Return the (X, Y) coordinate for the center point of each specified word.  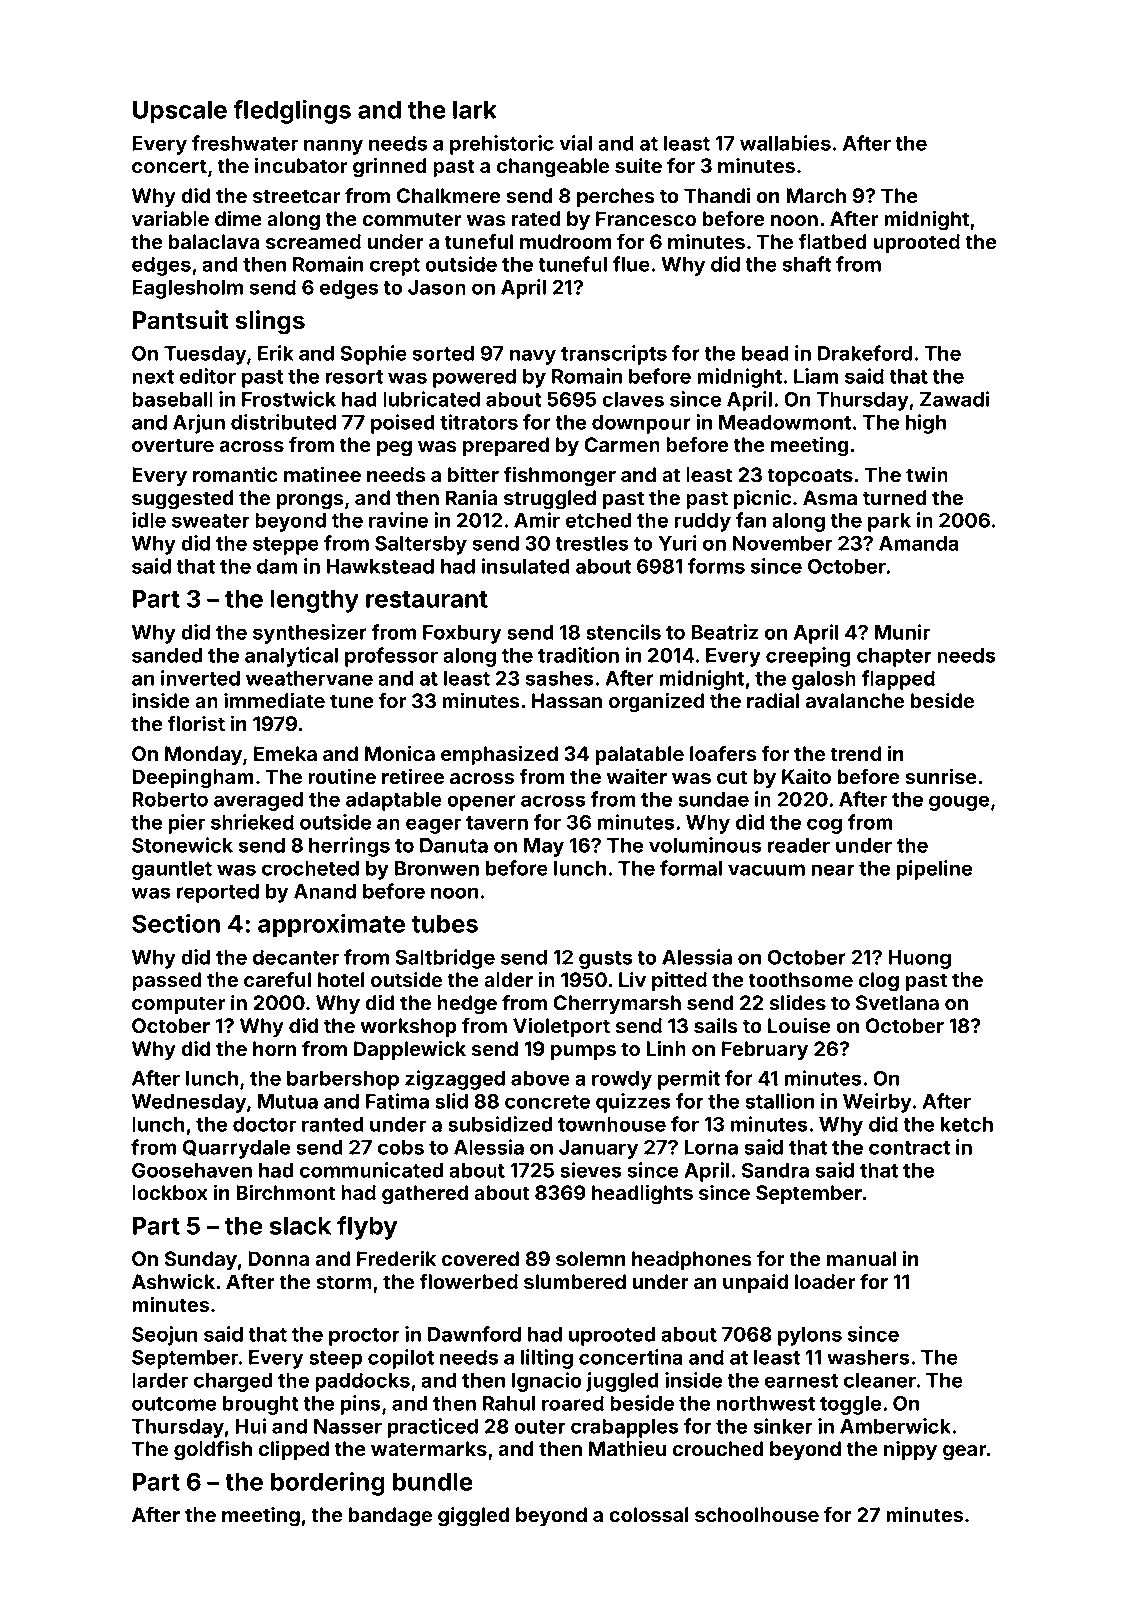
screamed (313, 242)
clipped (293, 1450)
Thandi (717, 195)
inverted (200, 678)
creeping (808, 657)
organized (656, 702)
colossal (649, 1514)
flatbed (832, 242)
